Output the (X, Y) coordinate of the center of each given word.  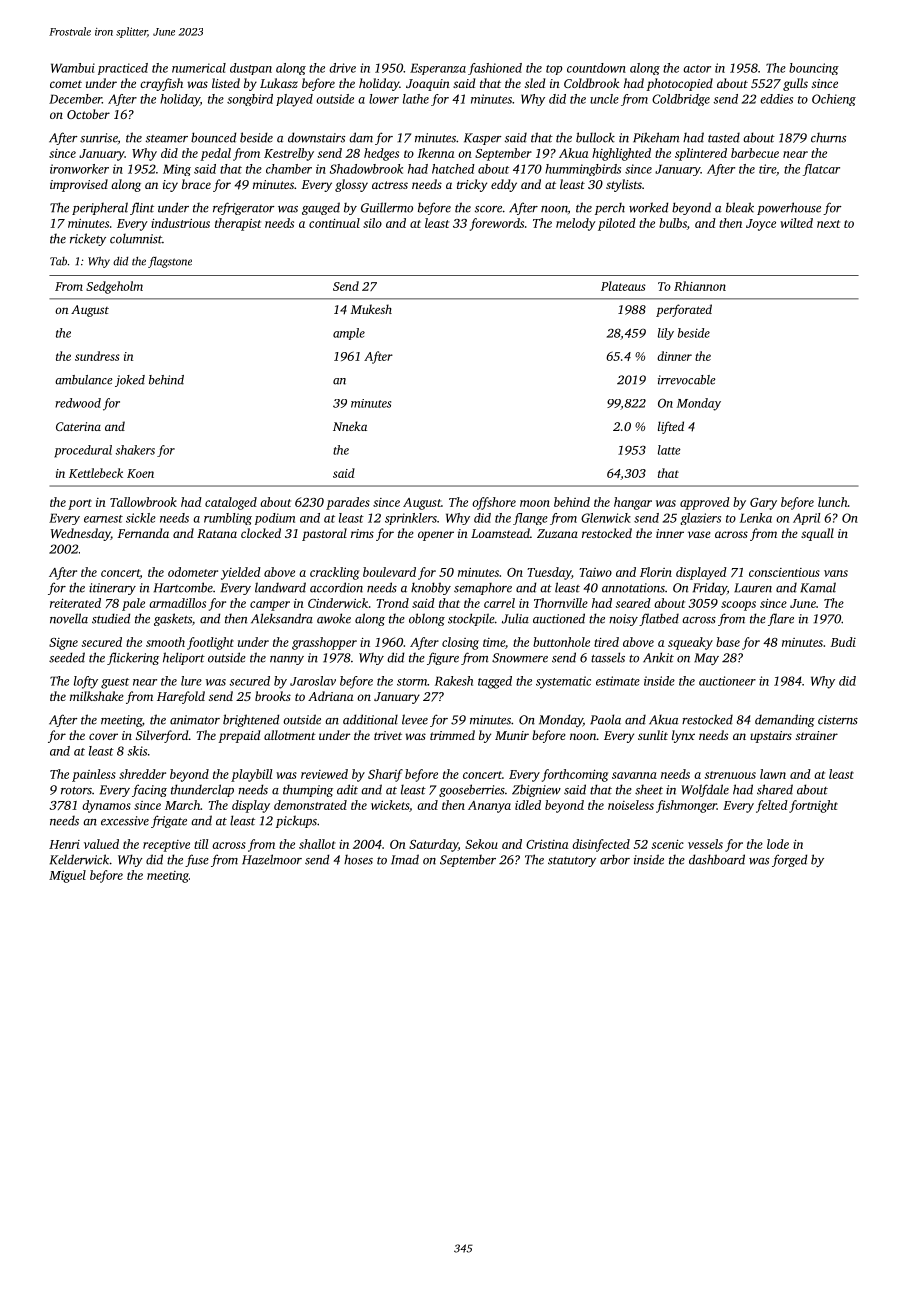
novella (69, 618)
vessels (705, 844)
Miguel (67, 876)
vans (836, 573)
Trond (392, 603)
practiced (123, 69)
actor (697, 69)
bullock (595, 137)
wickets (390, 805)
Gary (763, 504)
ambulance (83, 380)
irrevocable (686, 380)
